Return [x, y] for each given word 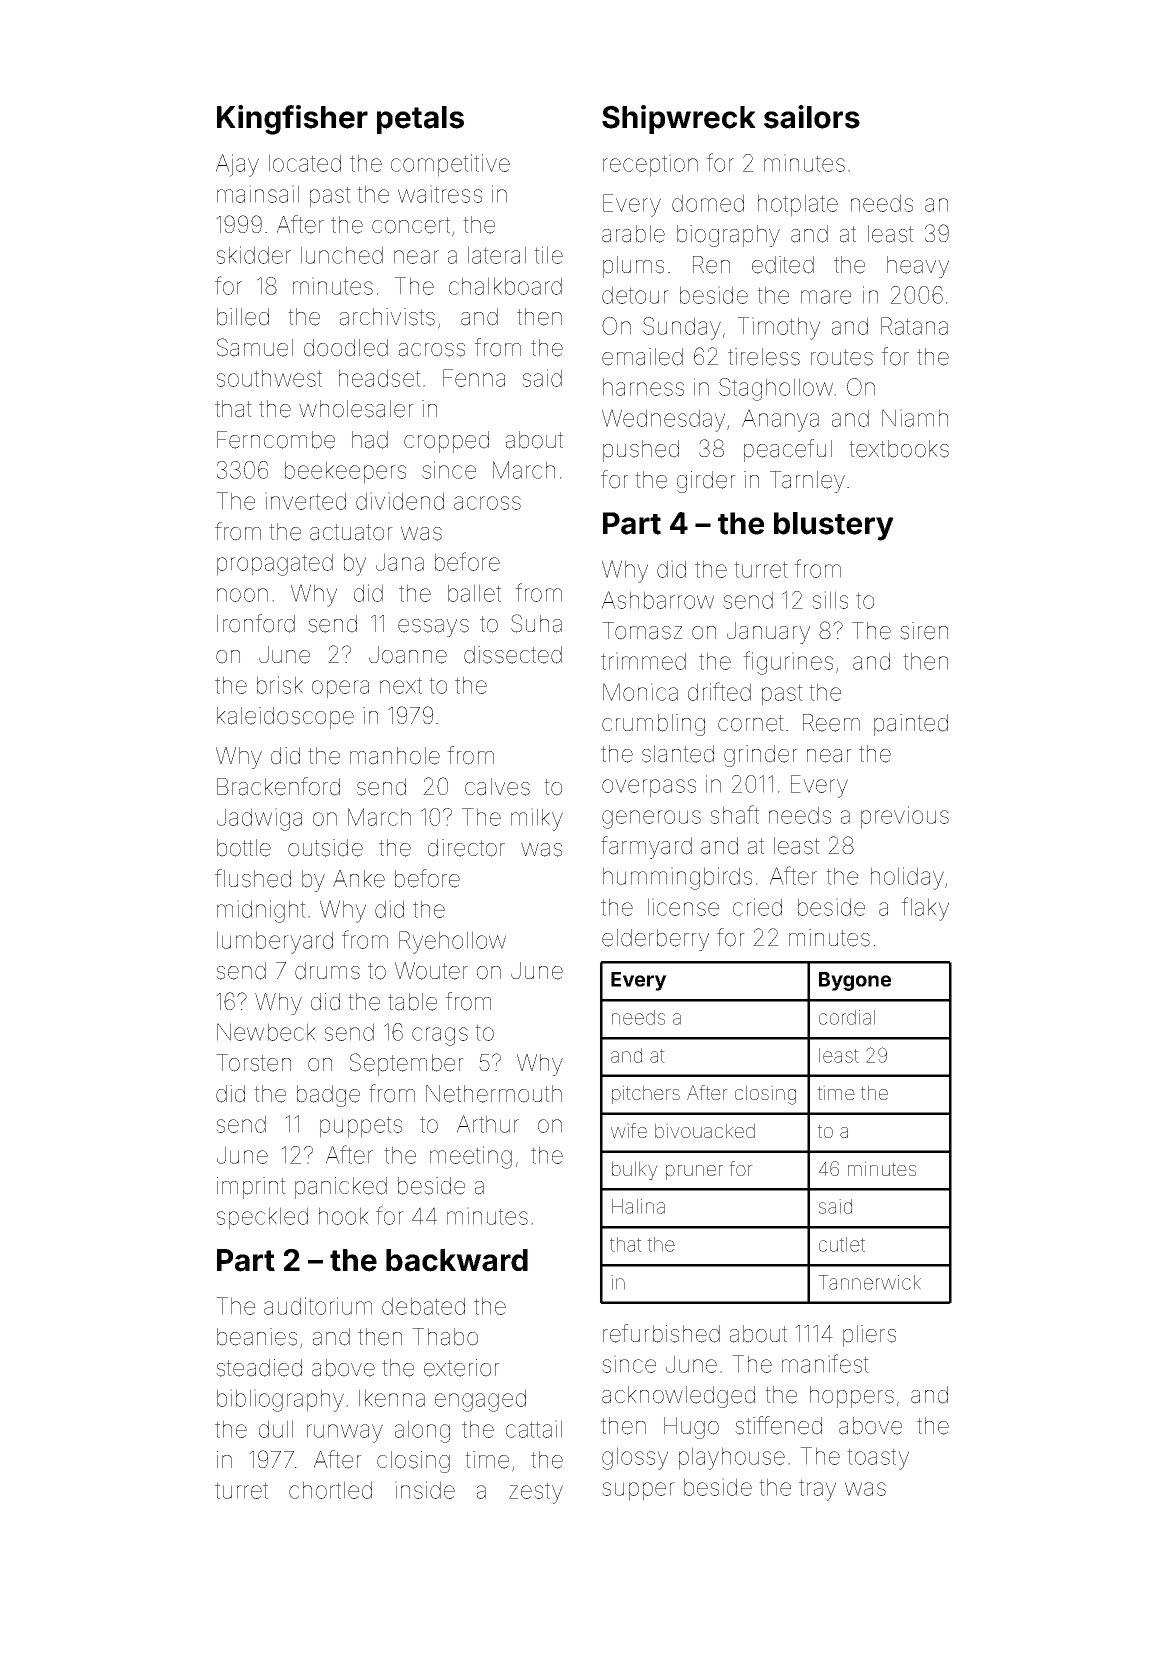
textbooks [899, 449]
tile [548, 255]
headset [380, 378]
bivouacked [705, 1130]
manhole [395, 756]
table [412, 1002]
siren [924, 631]
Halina [638, 1206]
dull [276, 1429]
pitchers [646, 1094]
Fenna [474, 378]
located [305, 163]
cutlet [842, 1244]
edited [783, 265]
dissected [513, 655]
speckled [262, 1218]
